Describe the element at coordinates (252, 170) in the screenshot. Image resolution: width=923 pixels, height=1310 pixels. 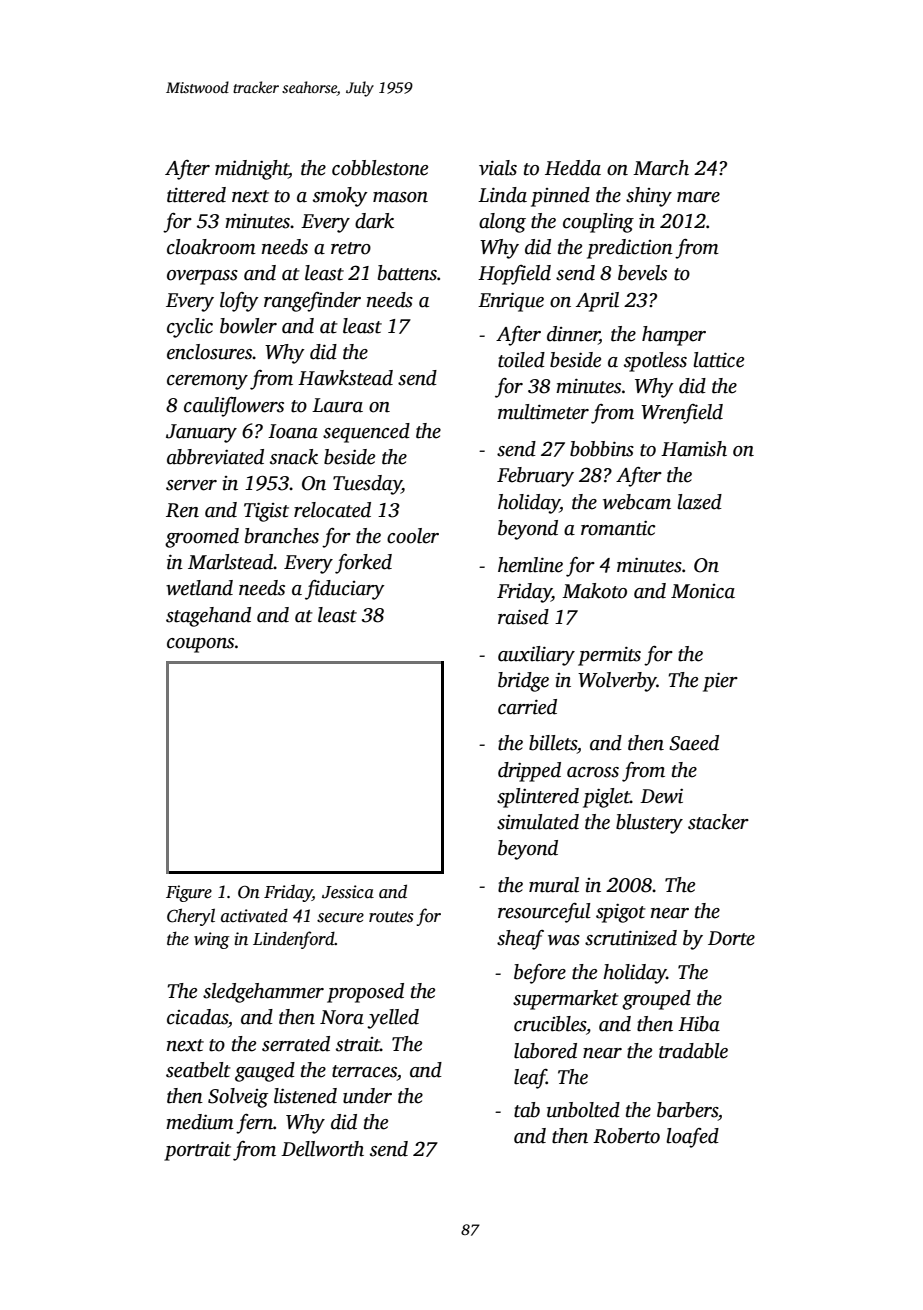
I see `midnight` at that location.
